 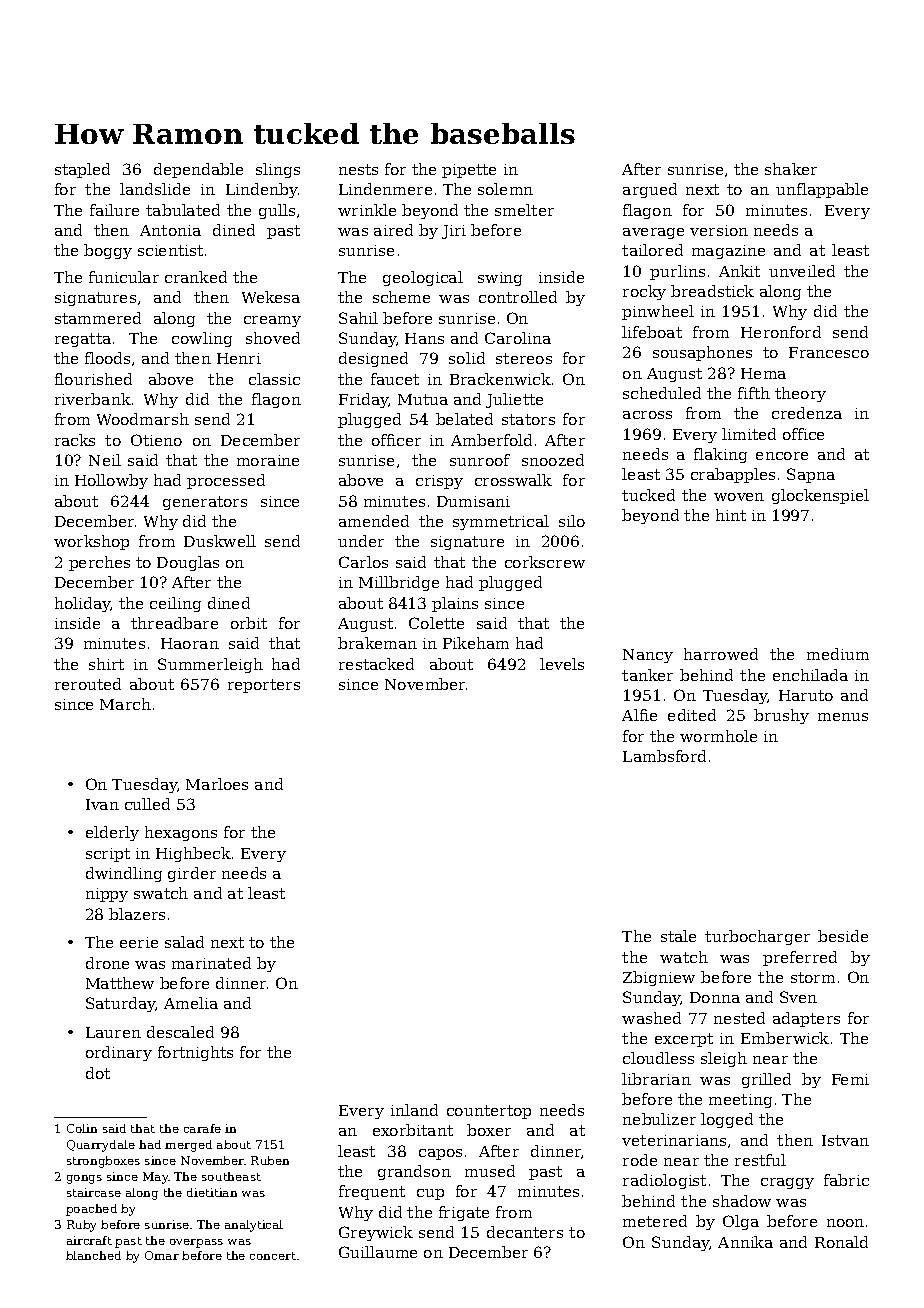 What do you see at coordinates (102, 804) in the image?
I see `Ivan` at bounding box center [102, 804].
